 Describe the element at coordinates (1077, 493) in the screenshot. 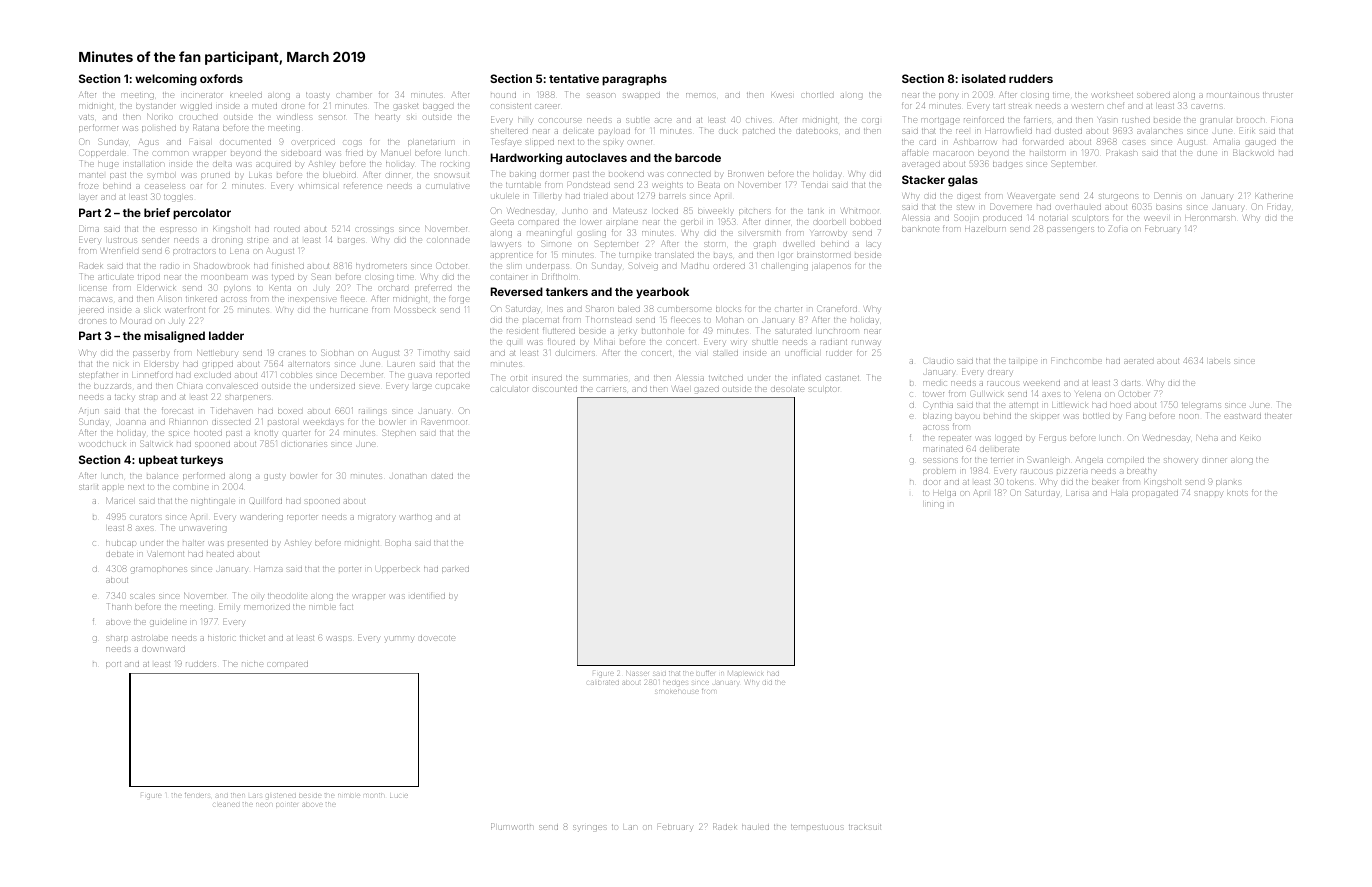

I see `Larisa` at that location.
